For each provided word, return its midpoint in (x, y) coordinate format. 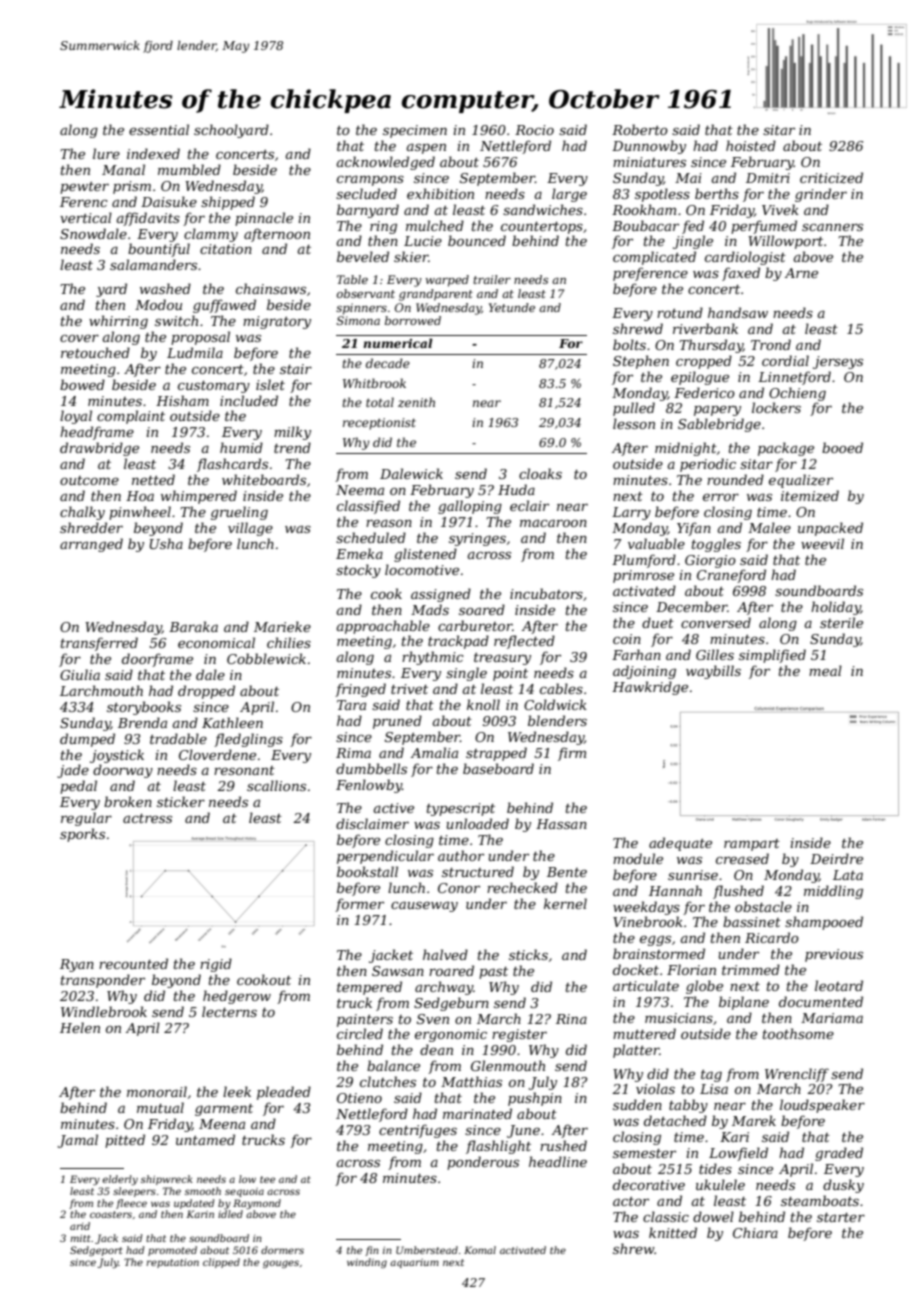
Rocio (534, 130)
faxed (741, 274)
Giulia (80, 674)
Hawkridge (650, 688)
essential (159, 129)
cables (561, 688)
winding (367, 1263)
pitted (125, 1141)
